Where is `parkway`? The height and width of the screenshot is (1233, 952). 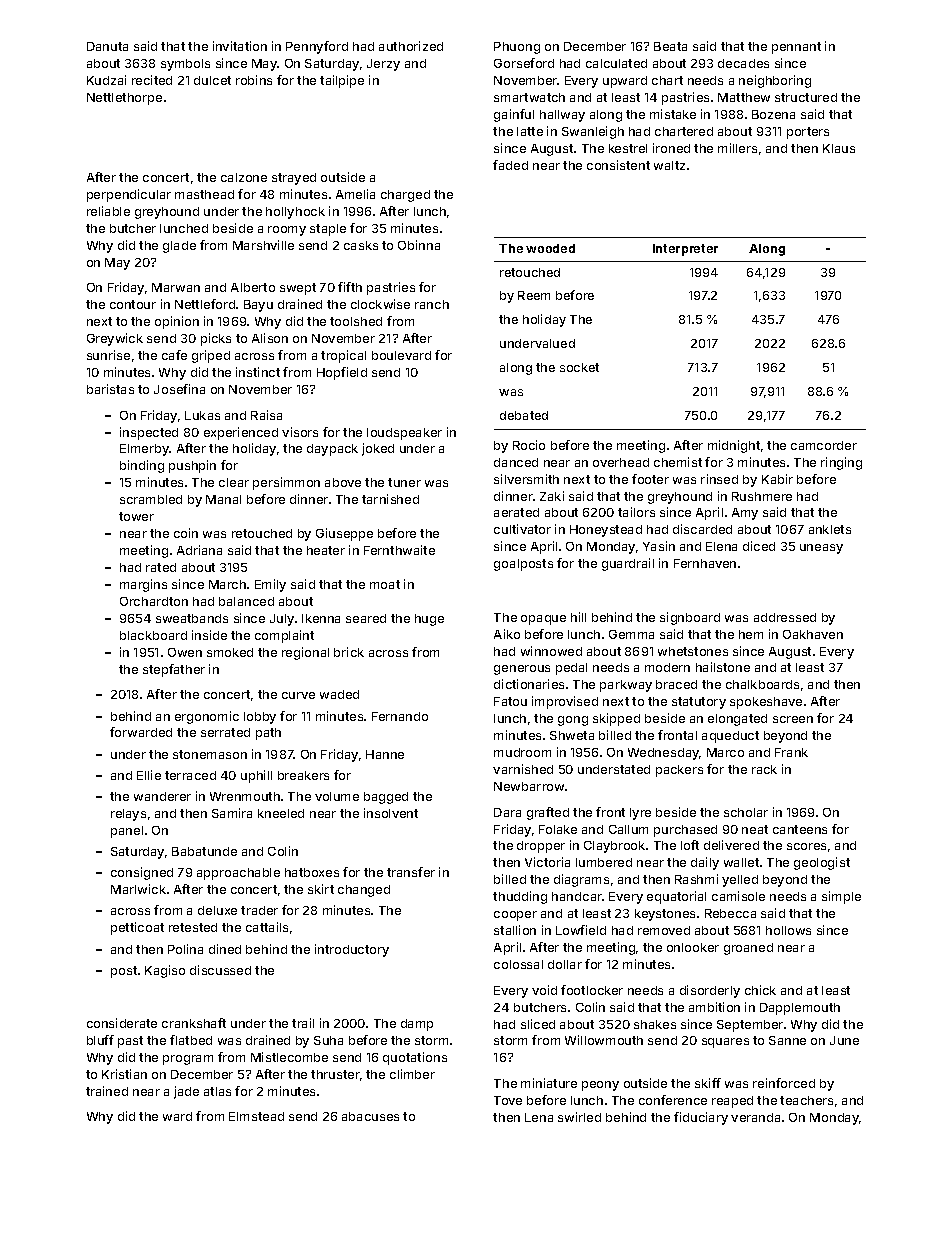
parkway is located at coordinates (626, 686).
